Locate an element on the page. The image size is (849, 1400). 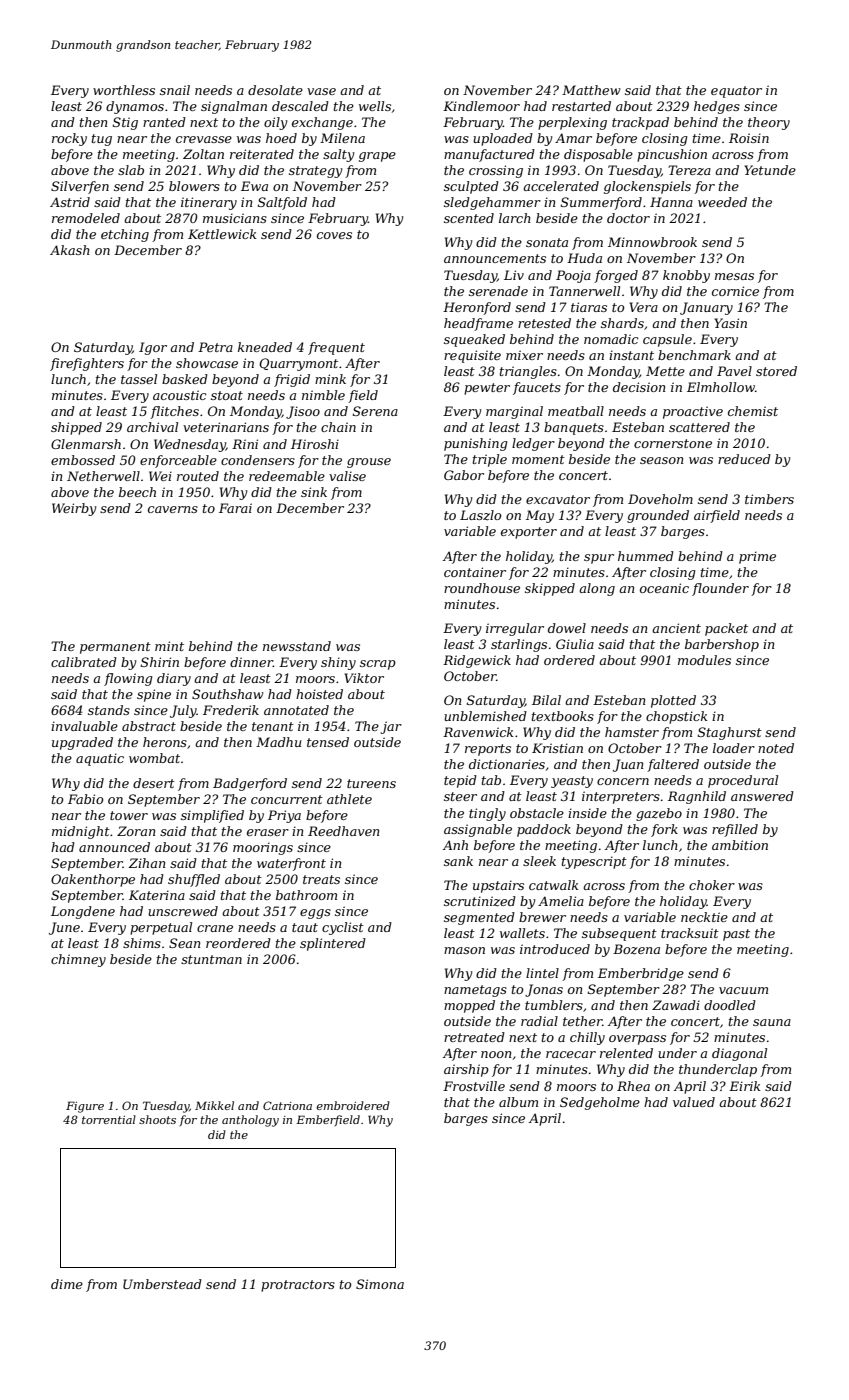
stuntman is located at coordinates (211, 959).
